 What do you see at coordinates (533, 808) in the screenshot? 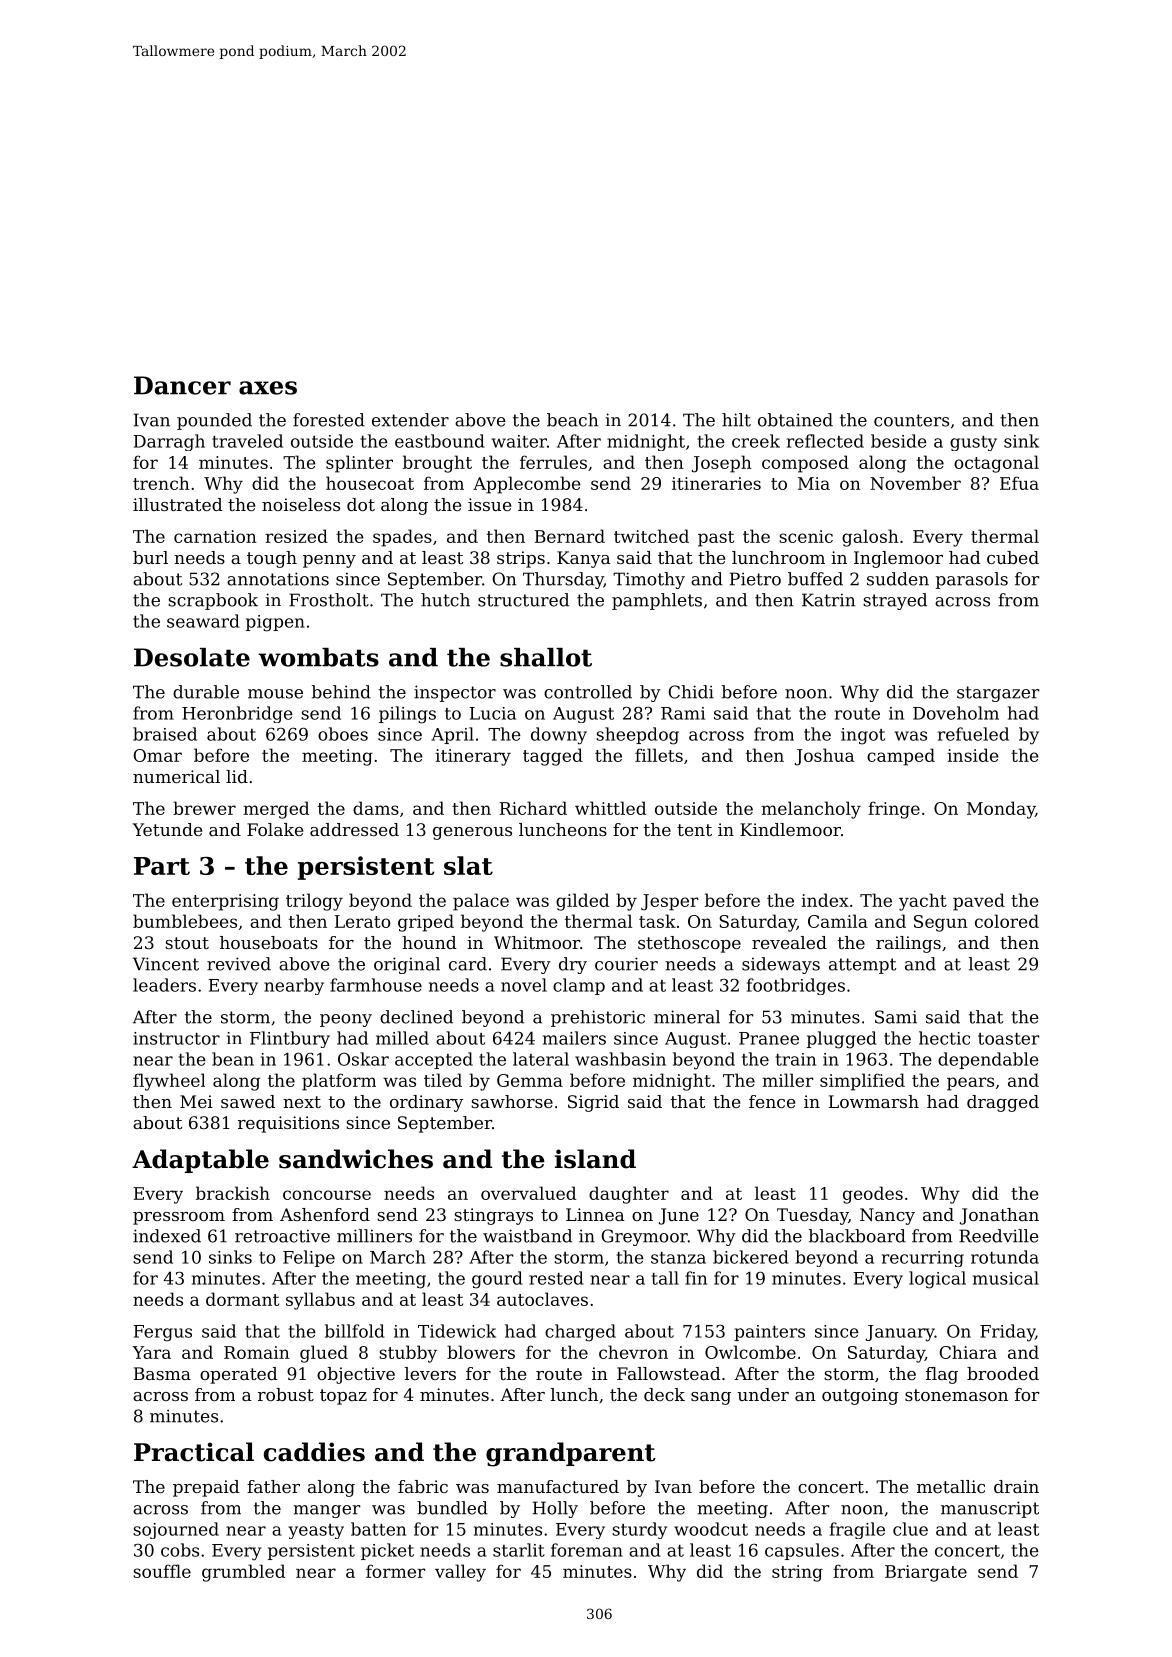
I see `Richard` at bounding box center [533, 808].
